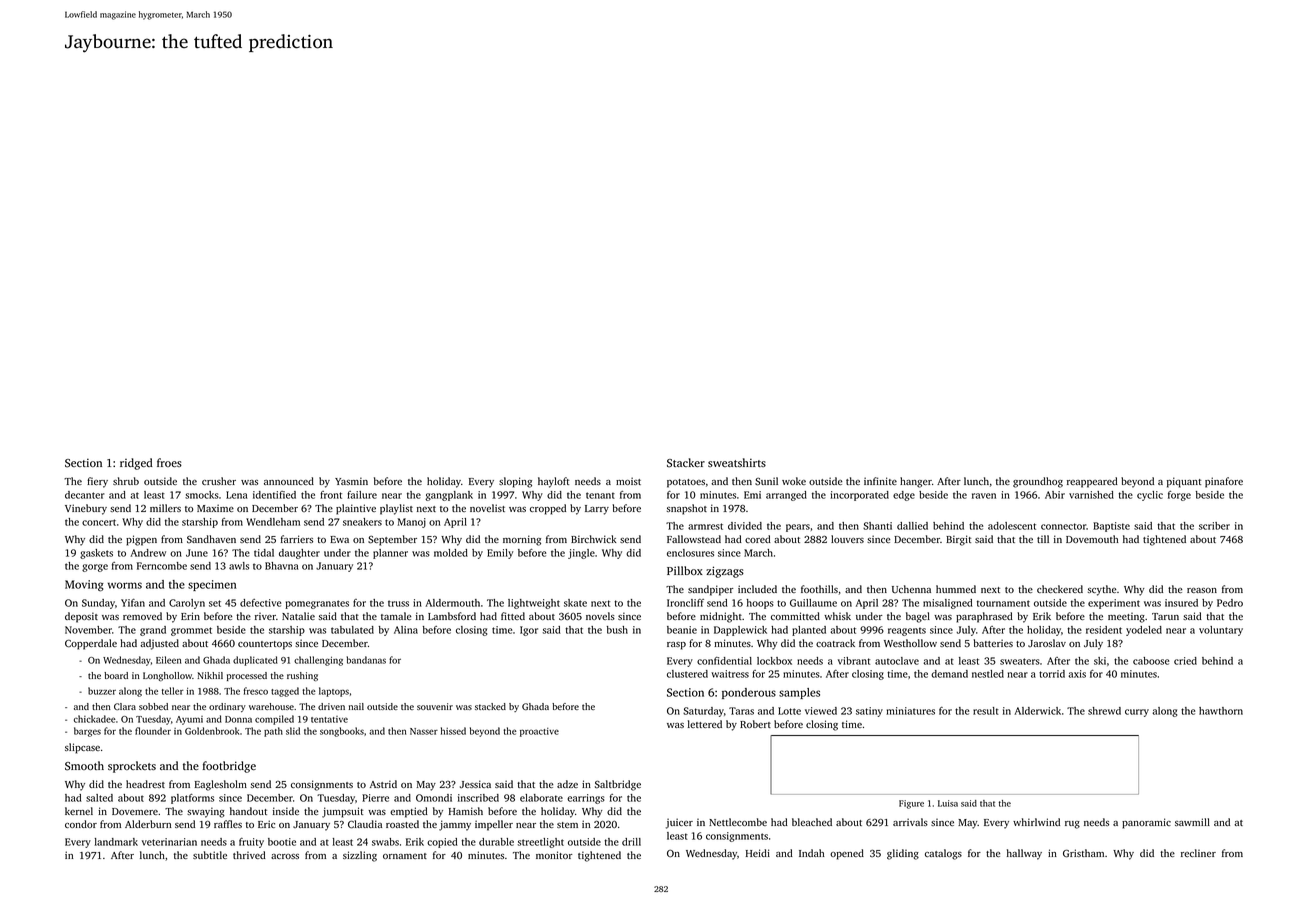 This image has height=924, width=1308. I want to click on countertops, so click(265, 645).
